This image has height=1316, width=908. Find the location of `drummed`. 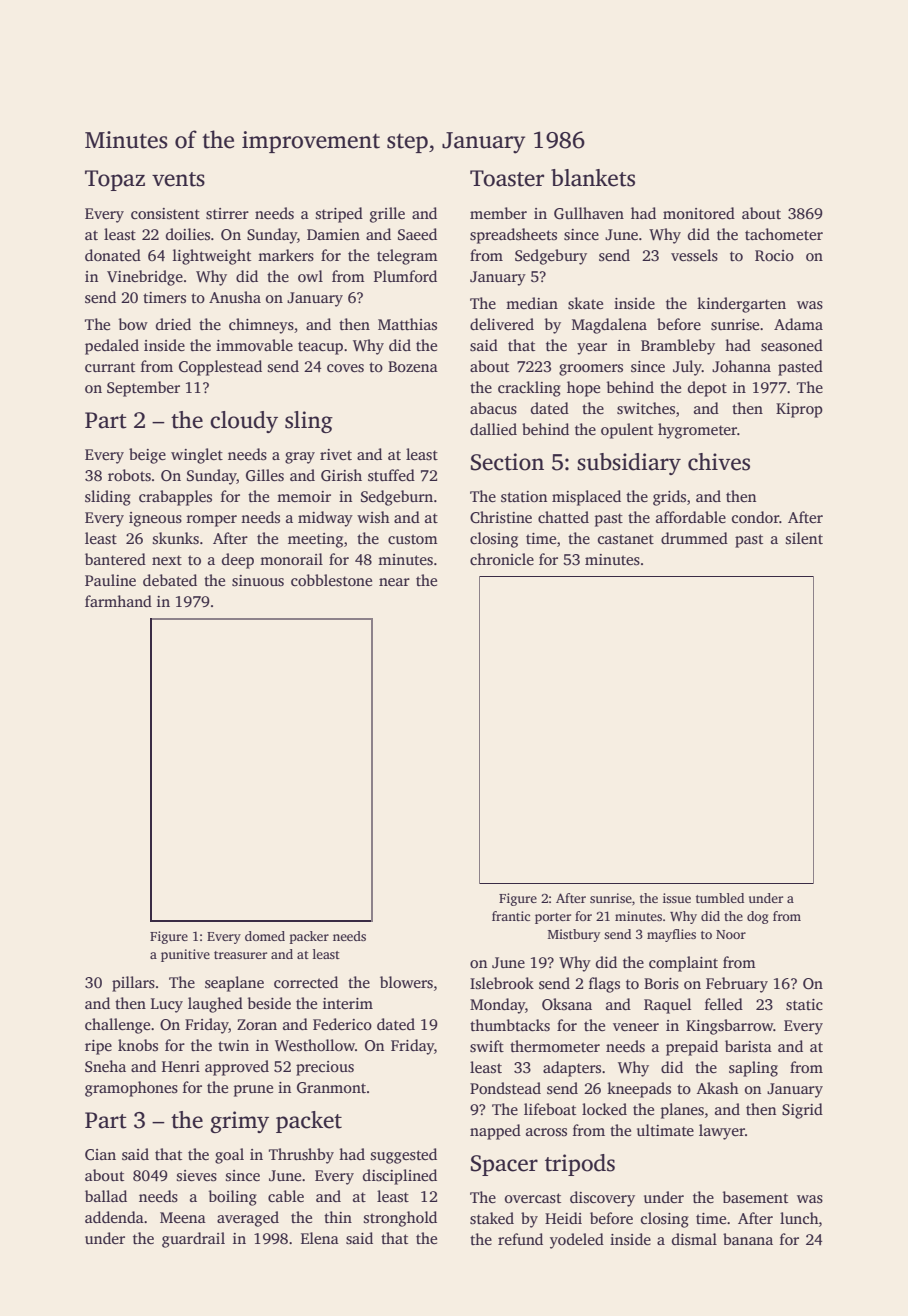

drummed is located at coordinates (694, 538).
